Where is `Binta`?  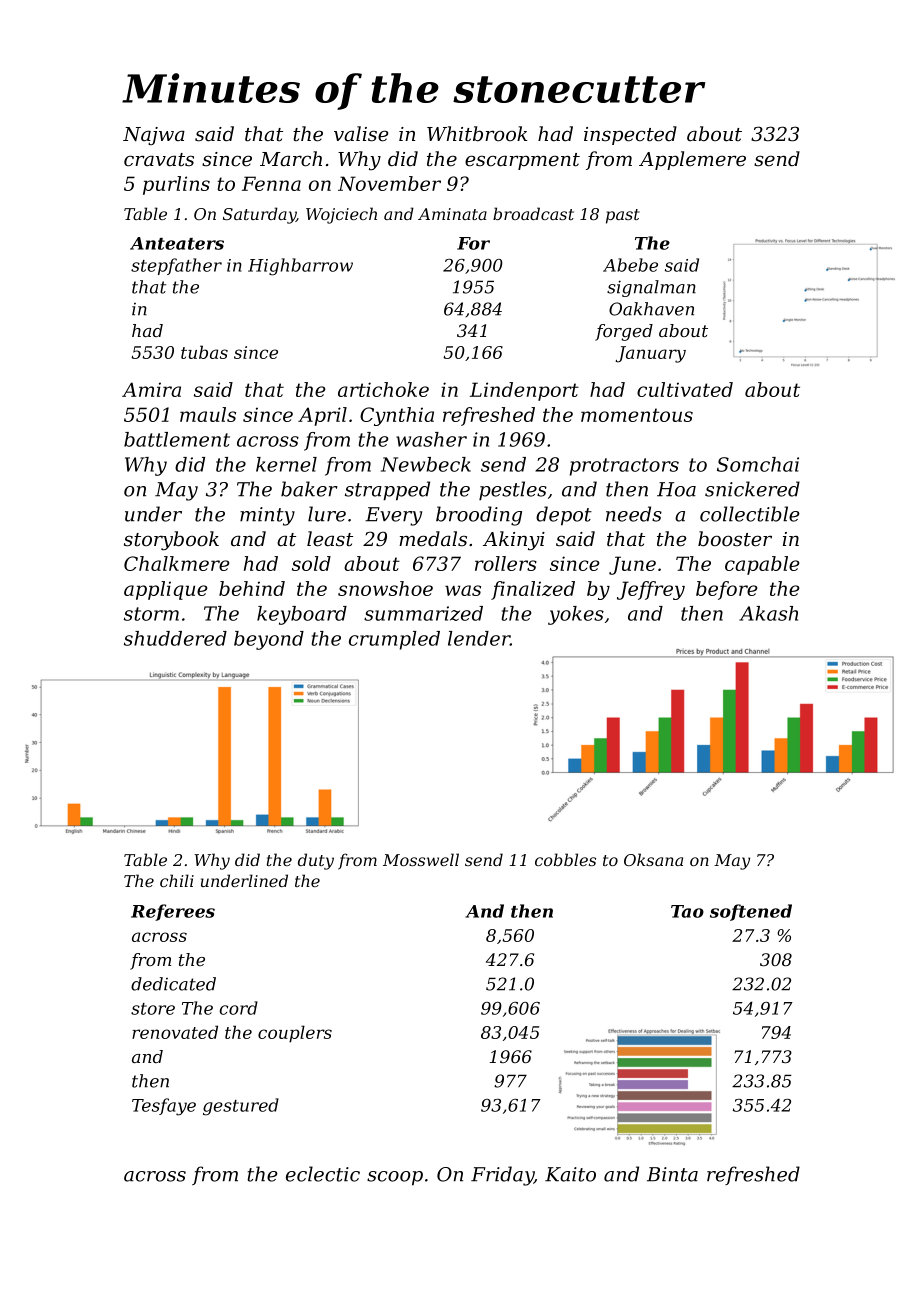 Binta is located at coordinates (672, 1174).
